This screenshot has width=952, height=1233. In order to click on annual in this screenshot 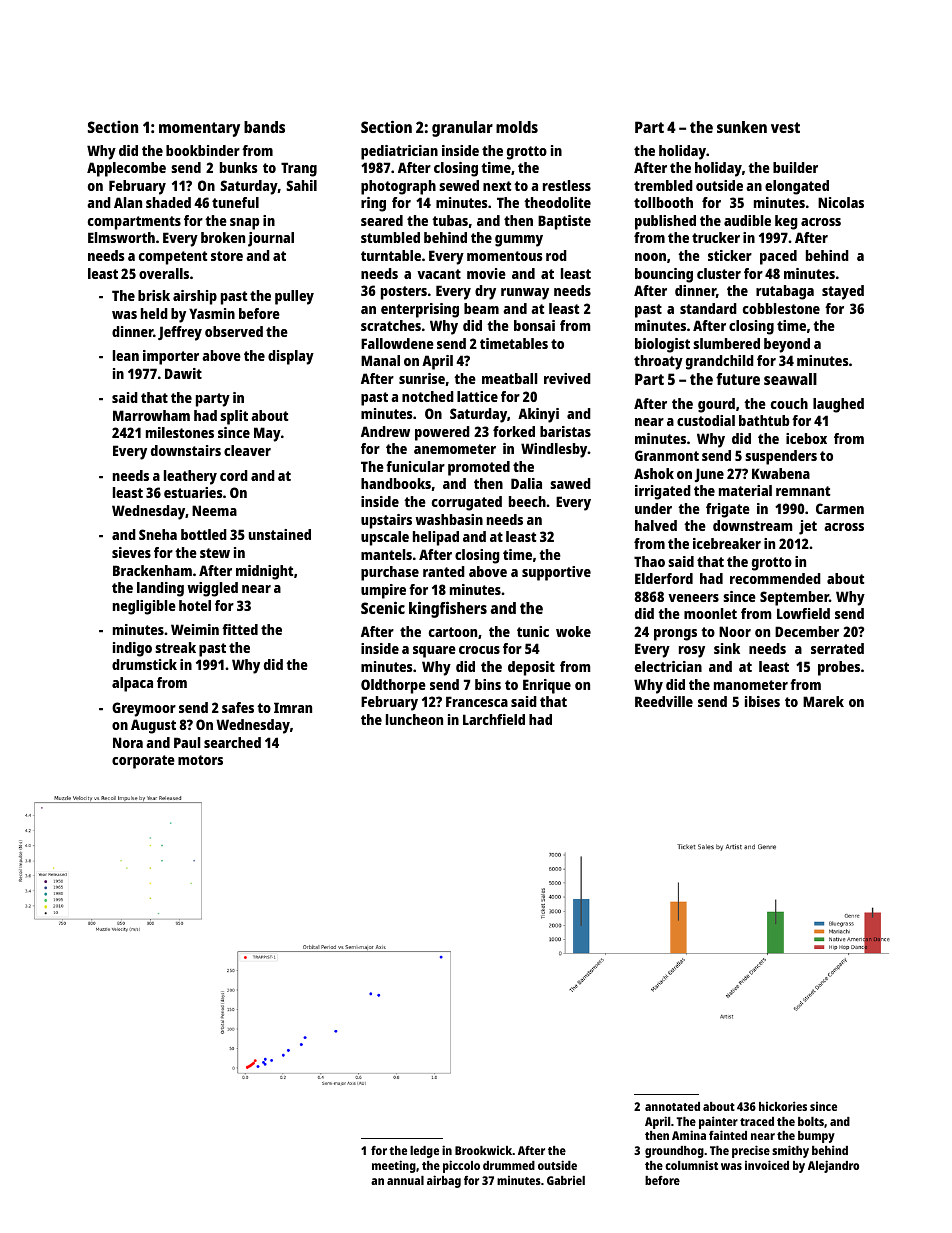, I will do `click(405, 1180)`.
